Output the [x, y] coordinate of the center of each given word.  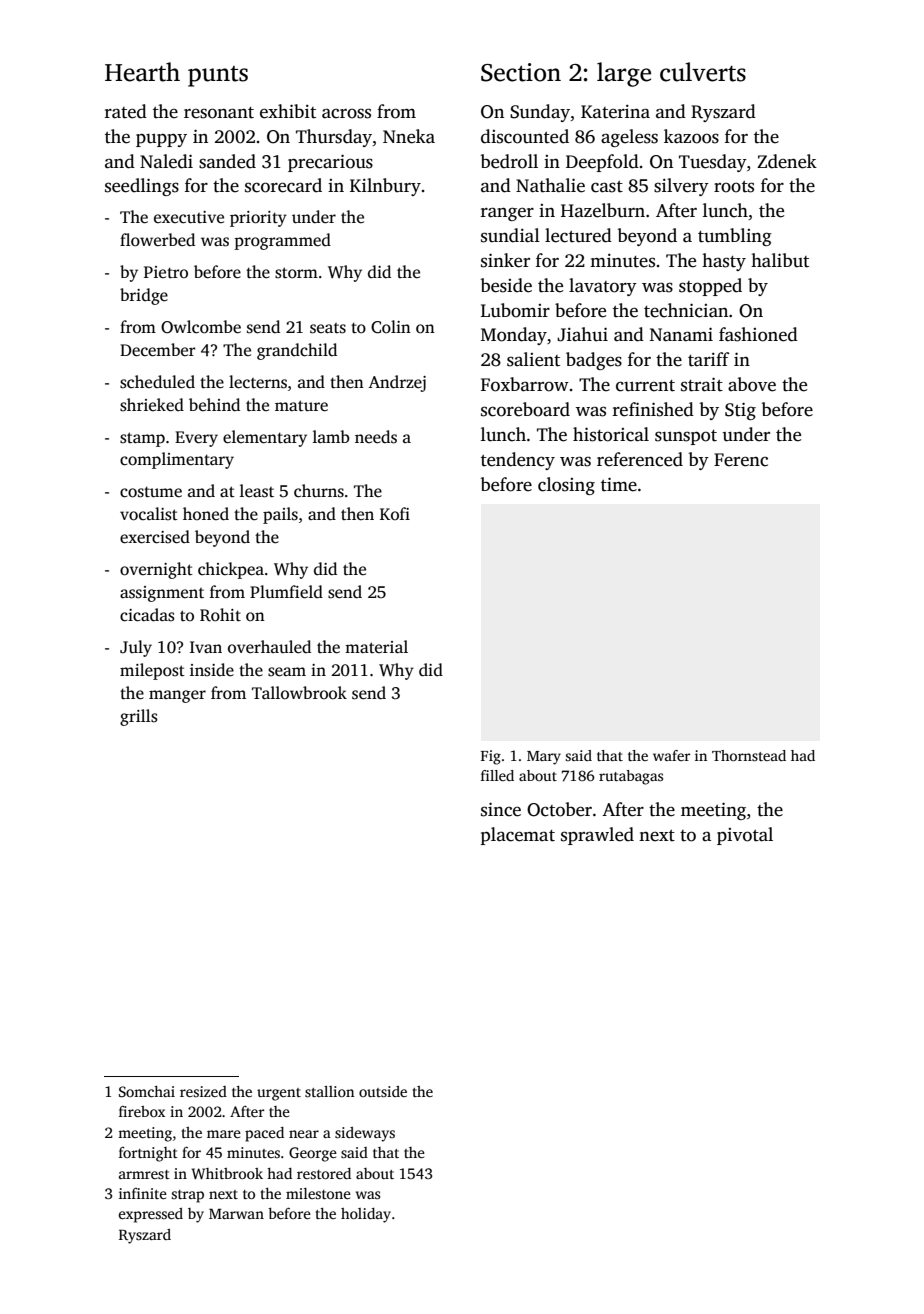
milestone [318, 1193]
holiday [366, 1215]
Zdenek [787, 161]
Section [521, 72]
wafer [671, 755]
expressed [151, 1215]
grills [139, 717]
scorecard [283, 185]
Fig [491, 757]
